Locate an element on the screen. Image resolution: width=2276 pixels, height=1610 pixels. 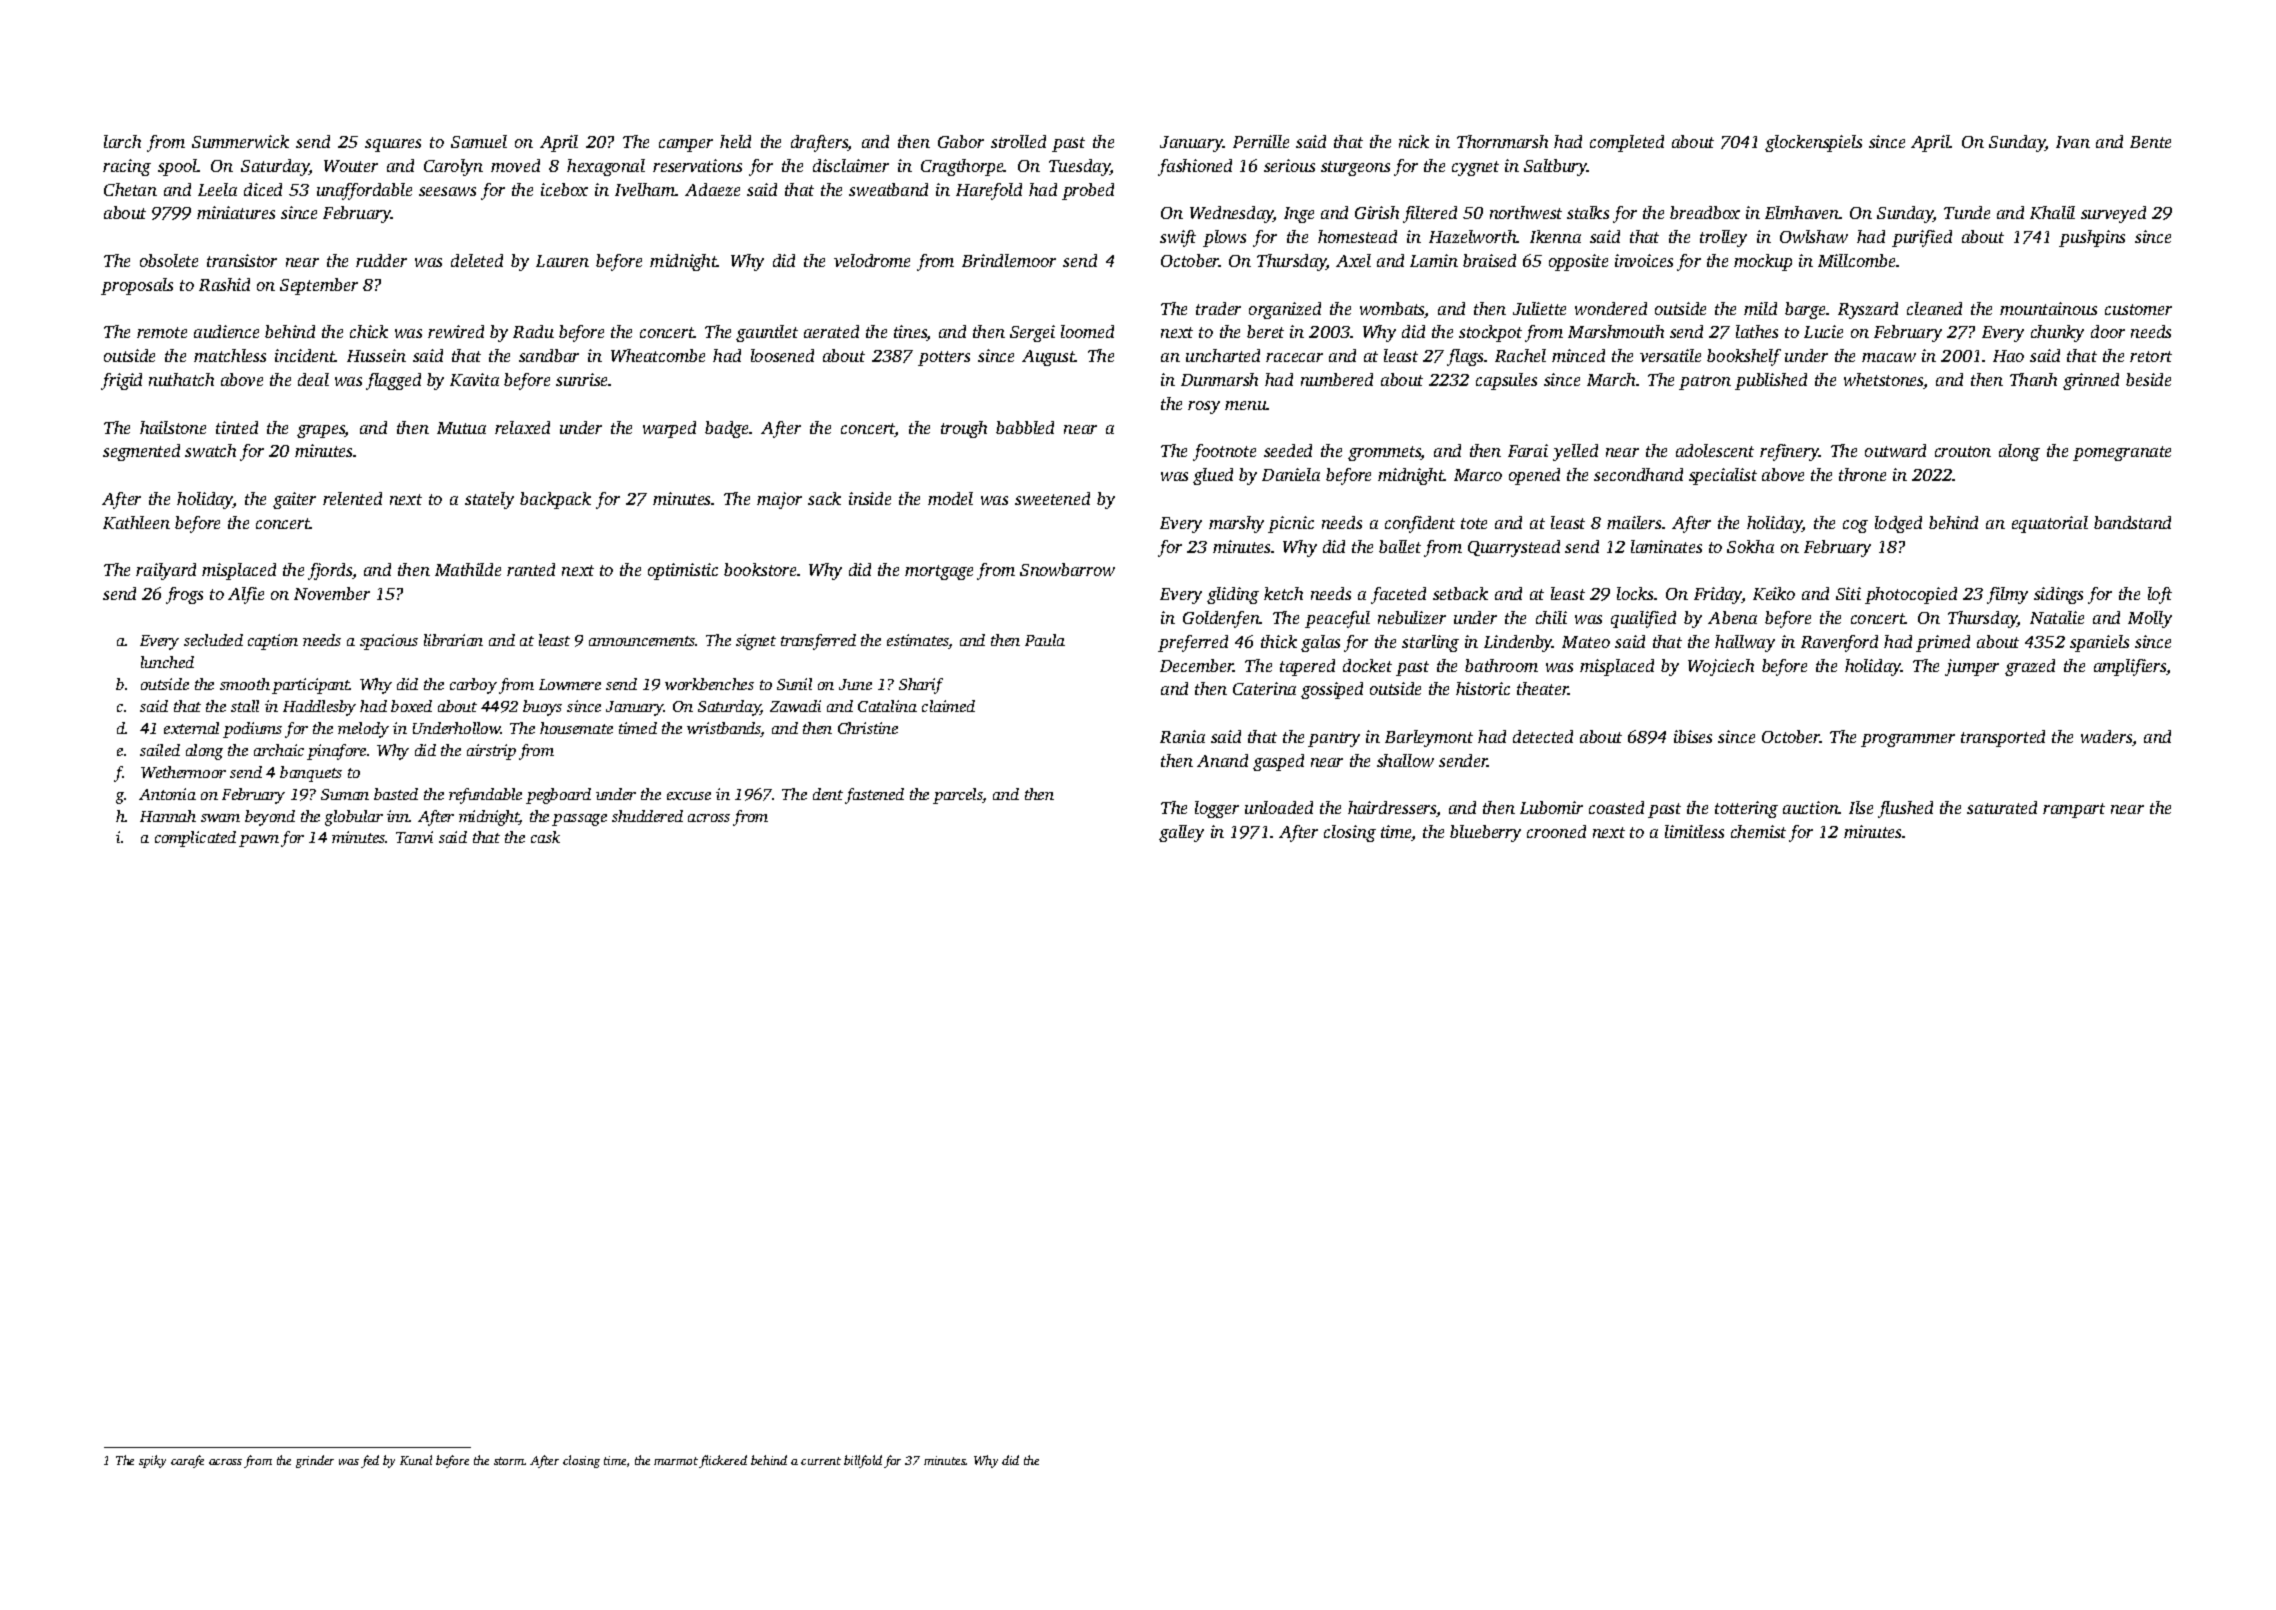
pawn is located at coordinates (259, 841).
